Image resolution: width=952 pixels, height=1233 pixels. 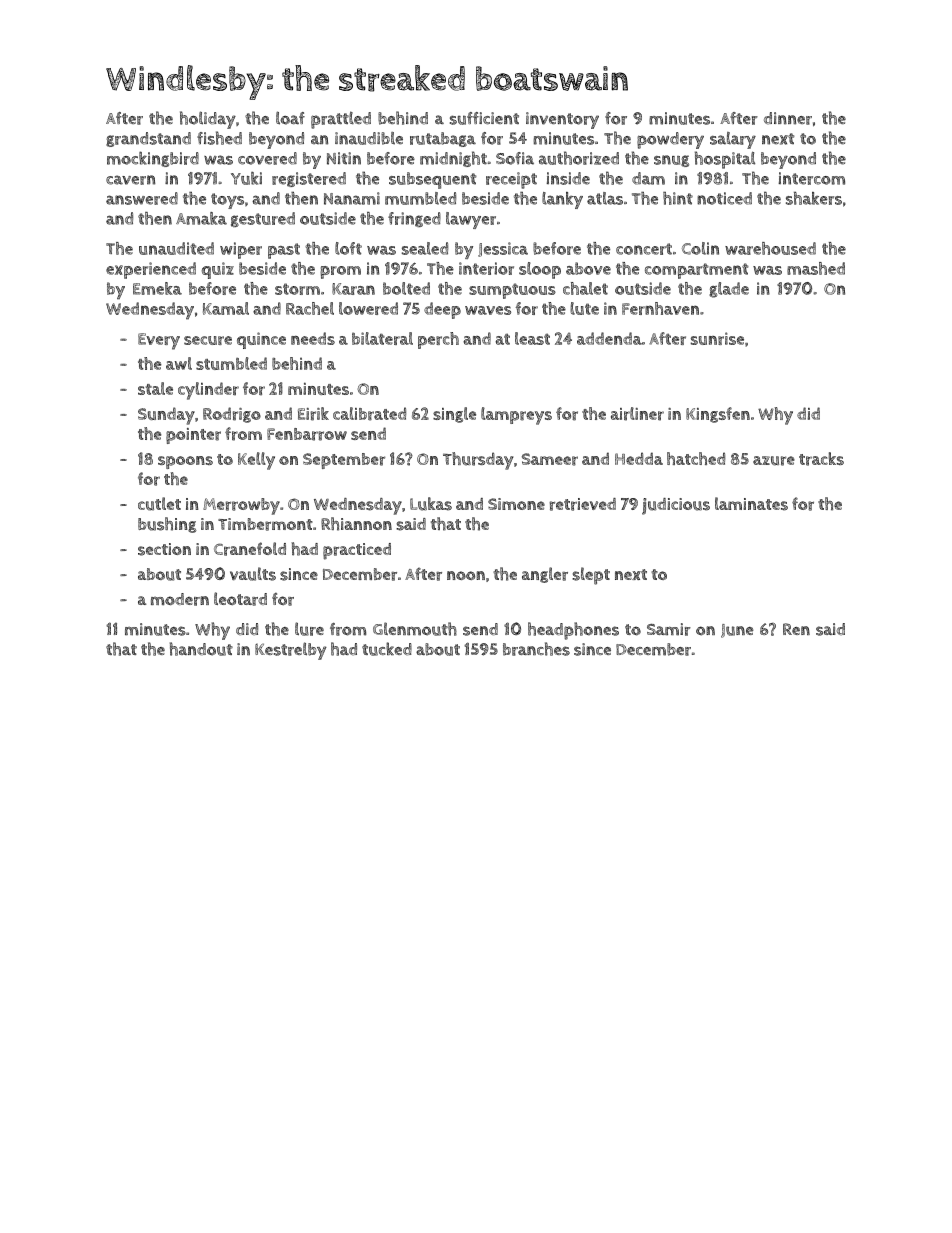 What do you see at coordinates (261, 340) in the screenshot?
I see `quince` at bounding box center [261, 340].
